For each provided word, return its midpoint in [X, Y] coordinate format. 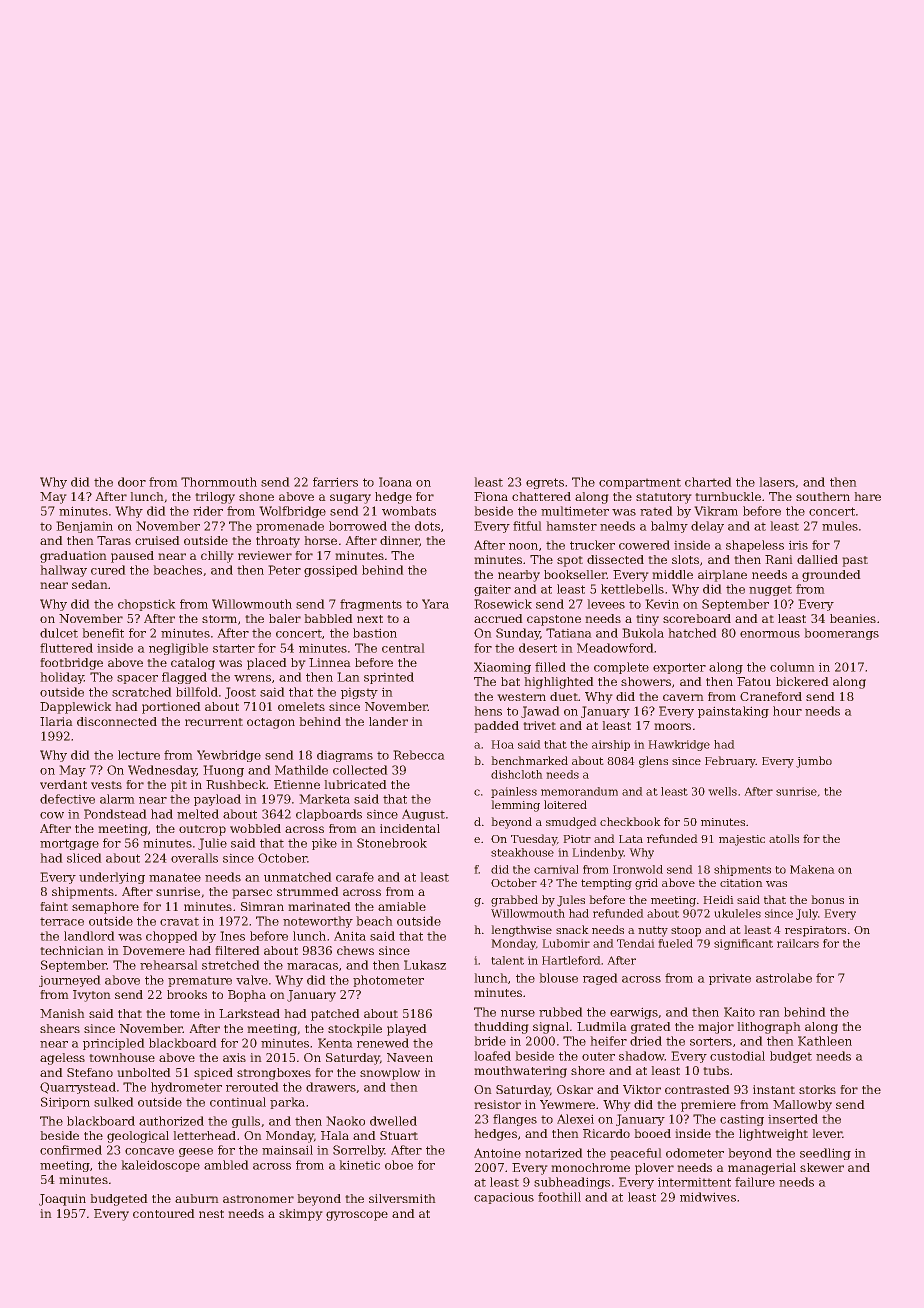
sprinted [389, 678]
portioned [171, 708]
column [792, 667]
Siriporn [65, 1103]
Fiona [491, 496]
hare [868, 496]
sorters [711, 1041]
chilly [217, 557]
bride [490, 1041]
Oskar [575, 1089]
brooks [187, 994]
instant [774, 1089]
